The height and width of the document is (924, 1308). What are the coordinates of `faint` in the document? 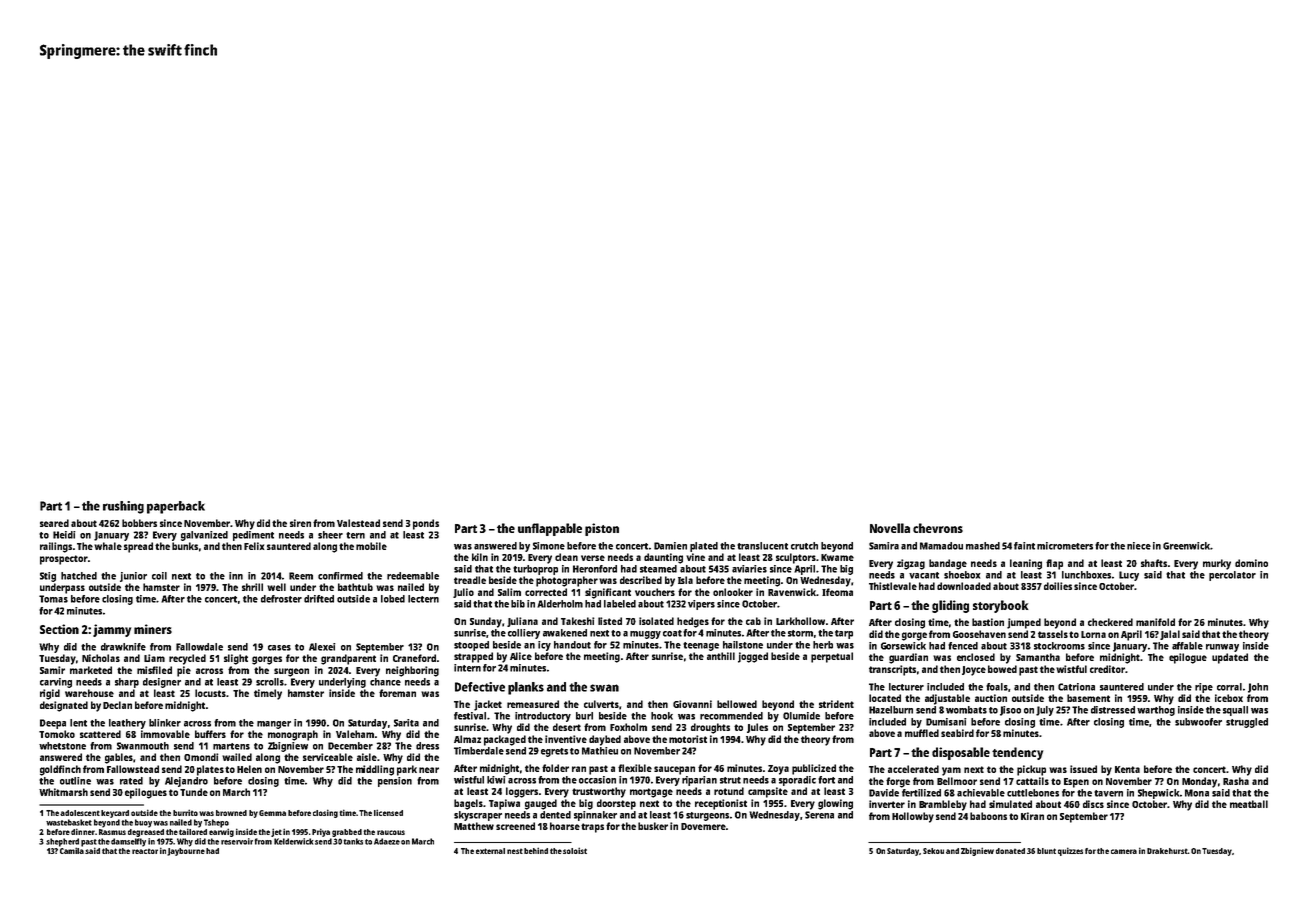 It's located at (1024, 546).
